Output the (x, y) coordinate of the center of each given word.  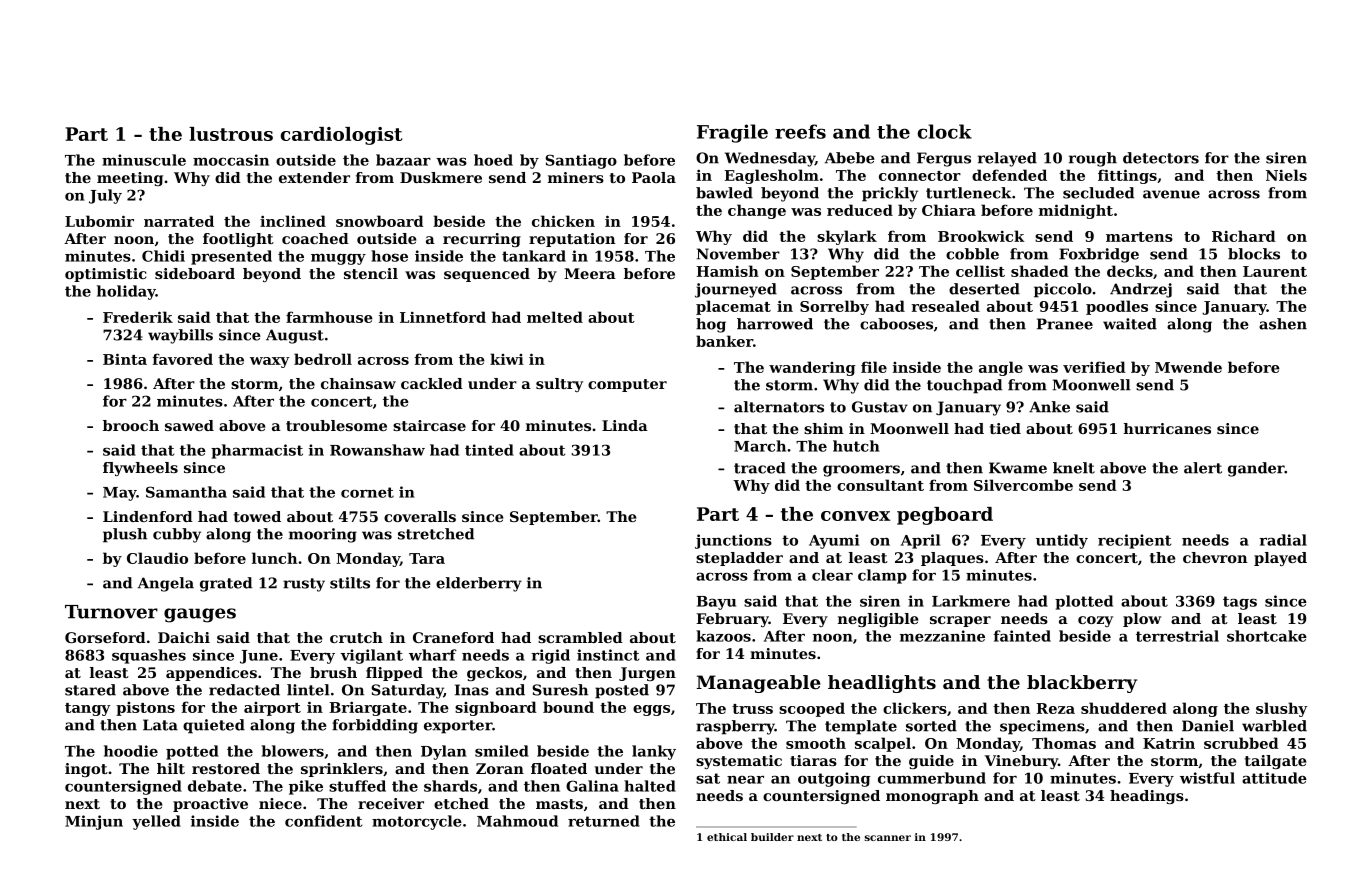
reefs (800, 131)
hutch (856, 446)
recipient (1134, 541)
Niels (1286, 175)
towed (257, 516)
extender (314, 177)
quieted (214, 726)
